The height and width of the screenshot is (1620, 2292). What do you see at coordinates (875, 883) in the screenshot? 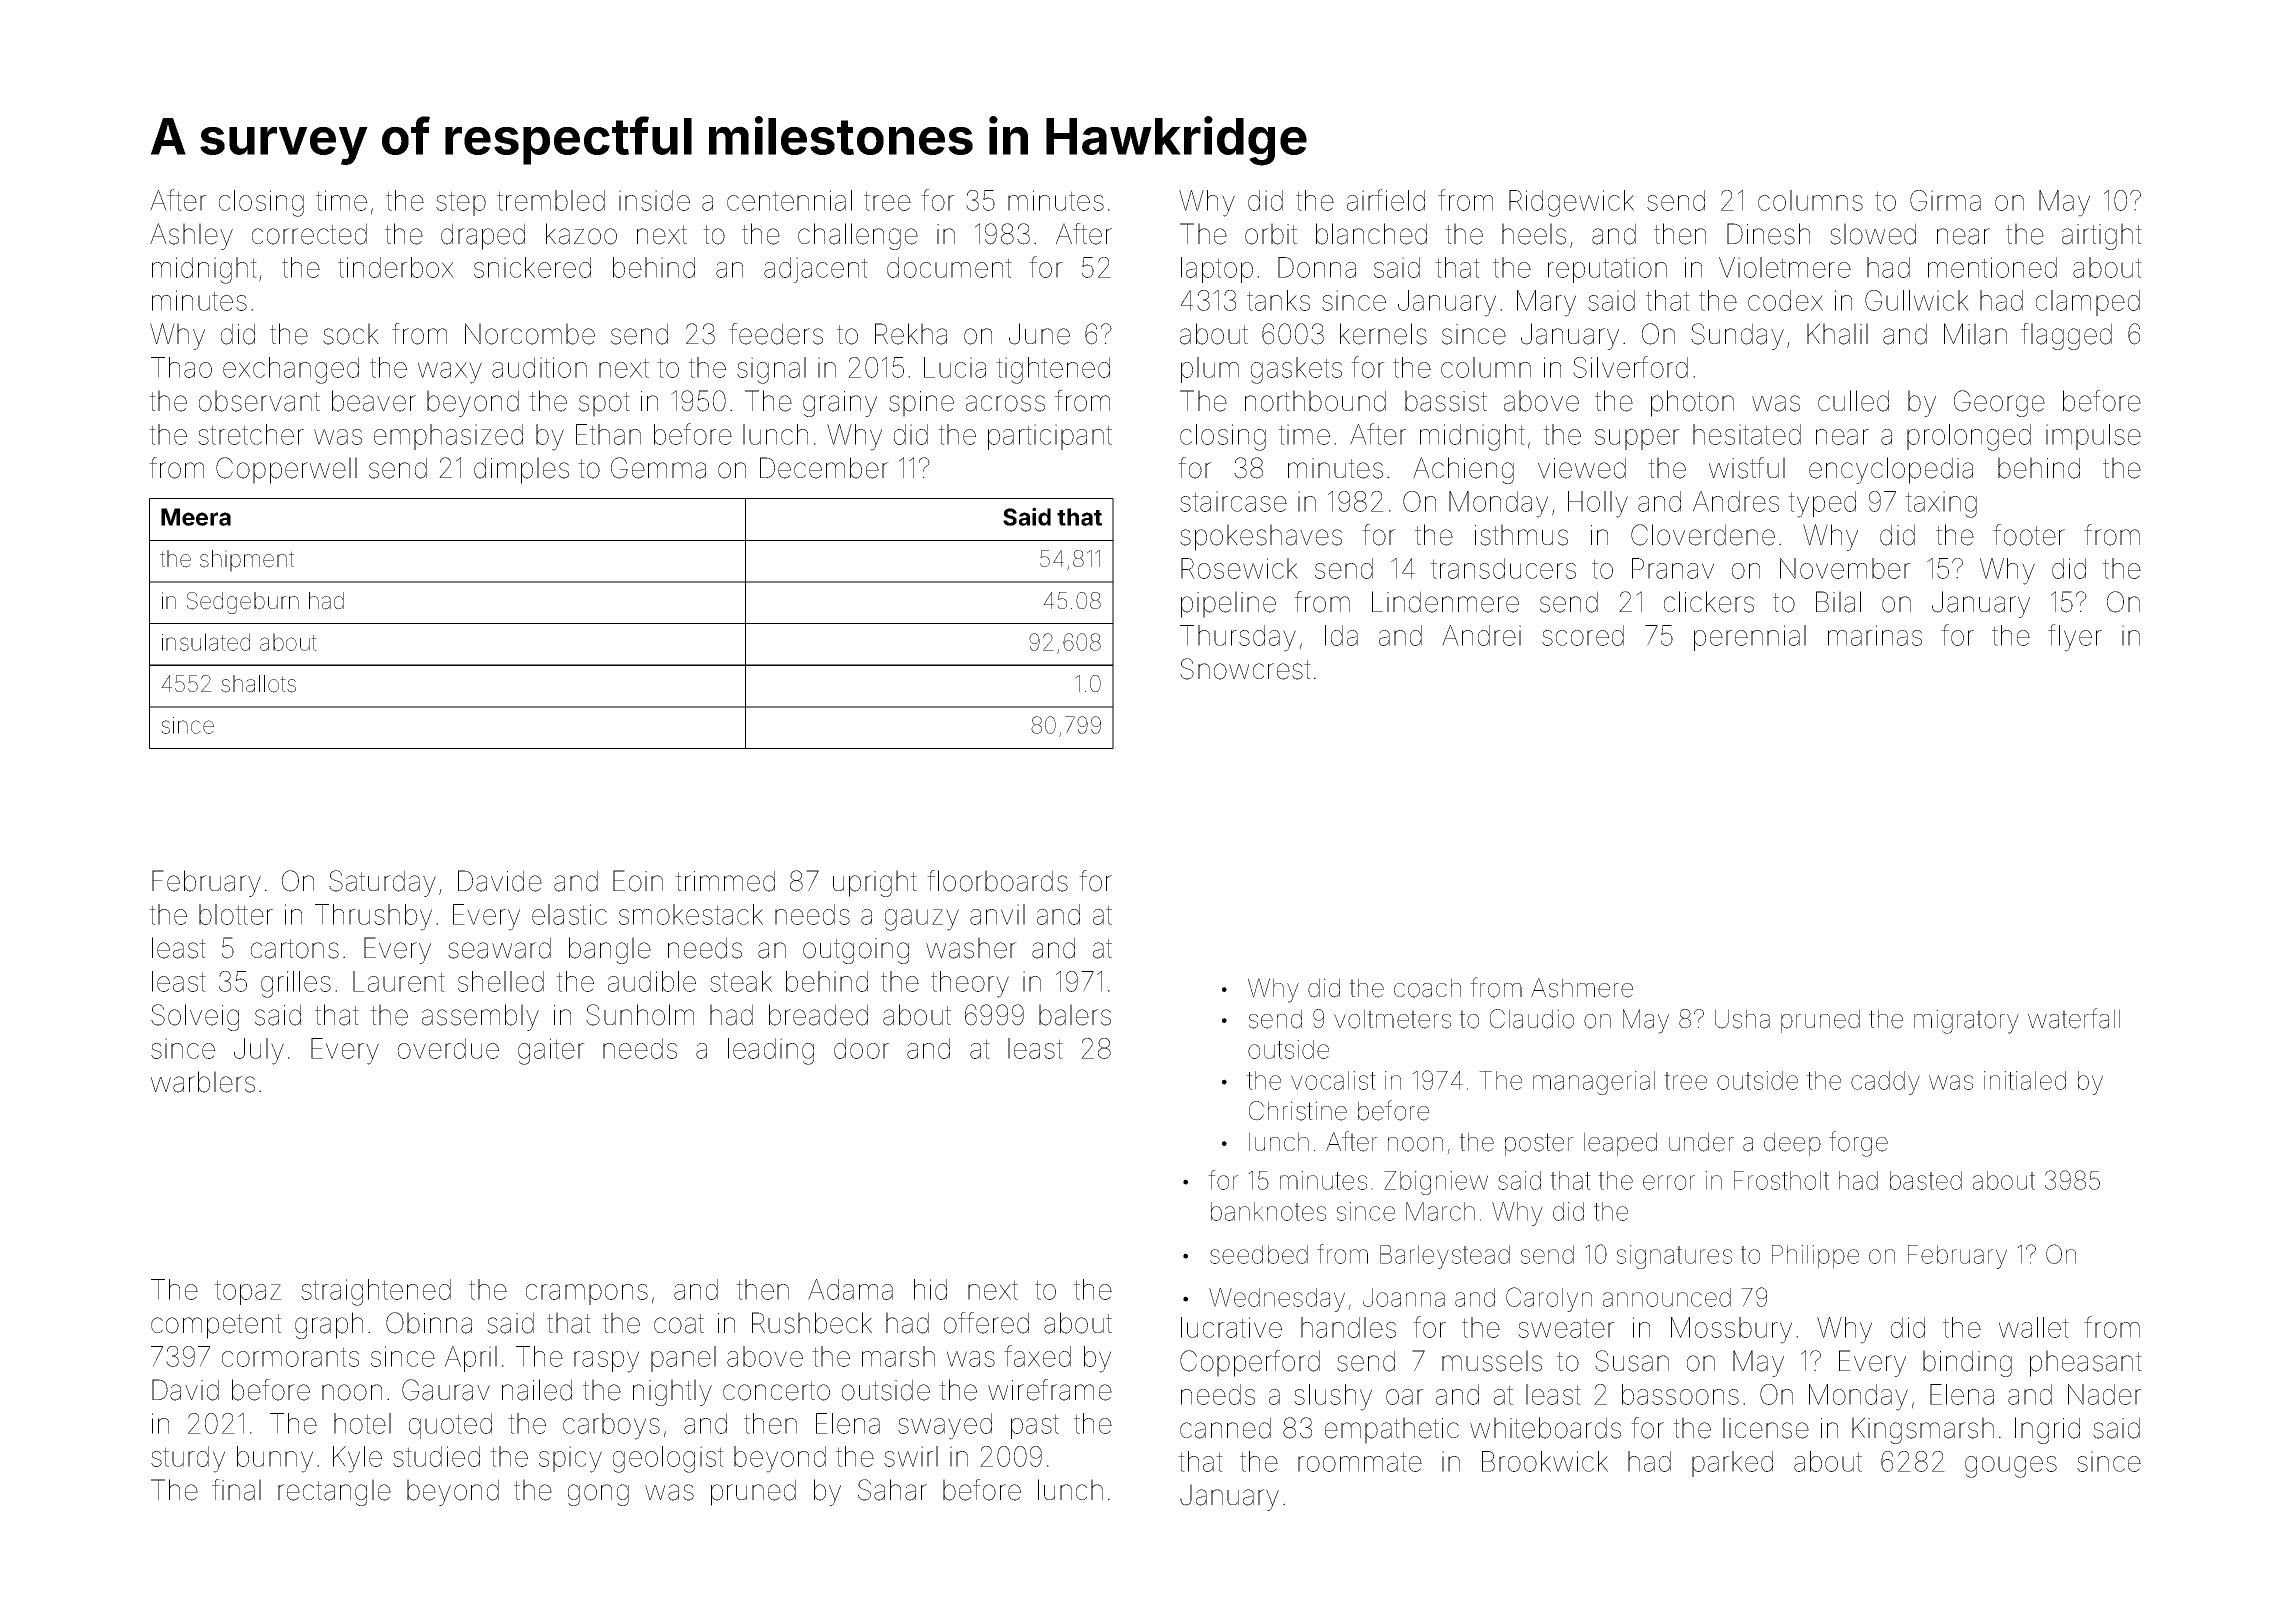
I see `upright` at bounding box center [875, 883].
